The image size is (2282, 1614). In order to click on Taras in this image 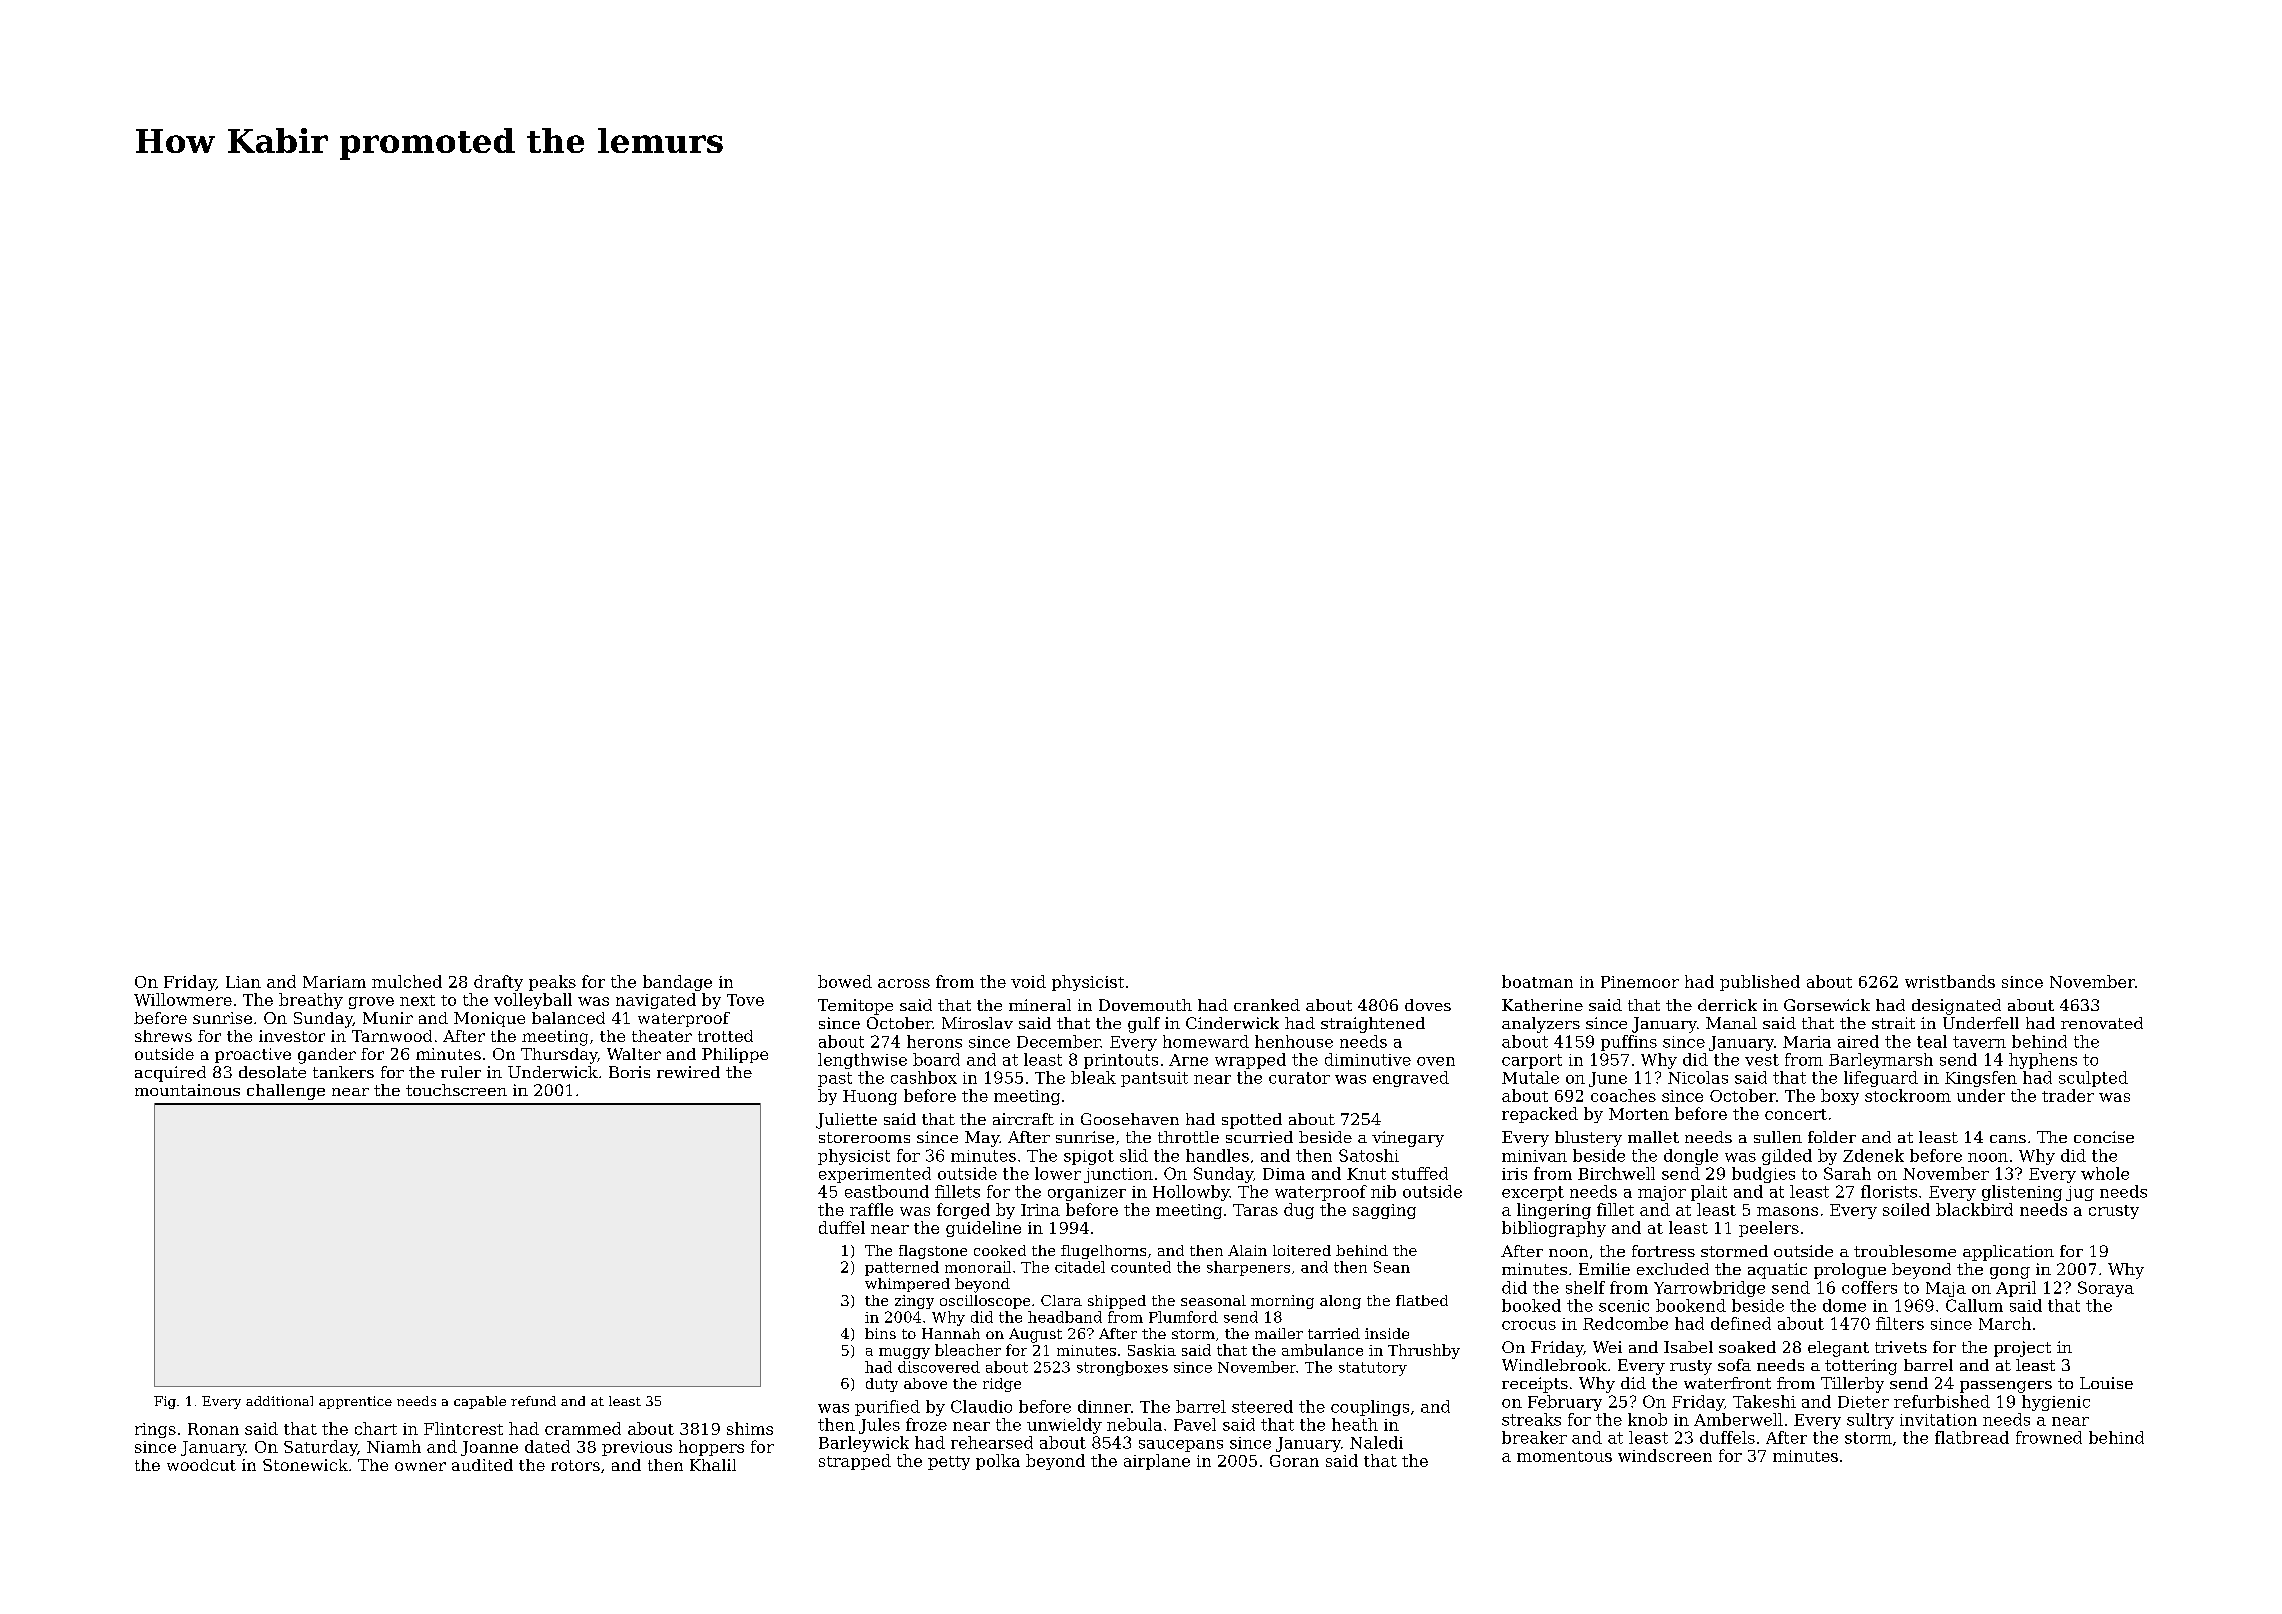, I will do `click(1255, 1210)`.
